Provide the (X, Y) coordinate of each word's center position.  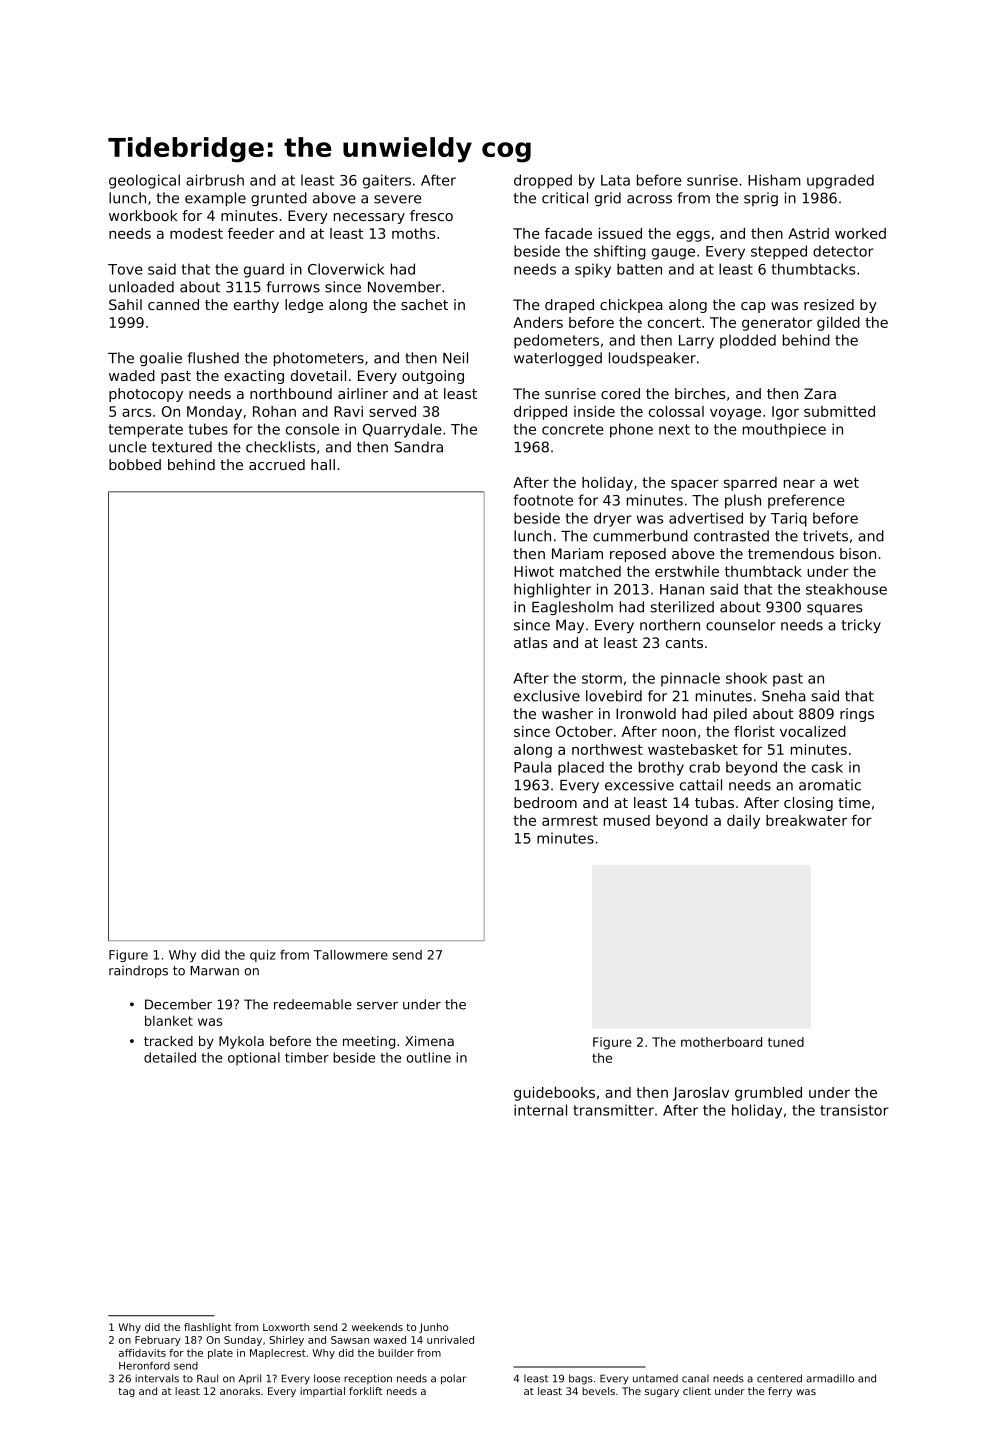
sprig (761, 199)
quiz (263, 956)
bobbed (135, 464)
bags (581, 1379)
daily (743, 822)
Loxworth (286, 1327)
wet (846, 482)
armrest (570, 820)
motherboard (721, 1042)
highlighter (552, 590)
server (377, 1006)
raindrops (138, 971)
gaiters (387, 181)
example (215, 199)
